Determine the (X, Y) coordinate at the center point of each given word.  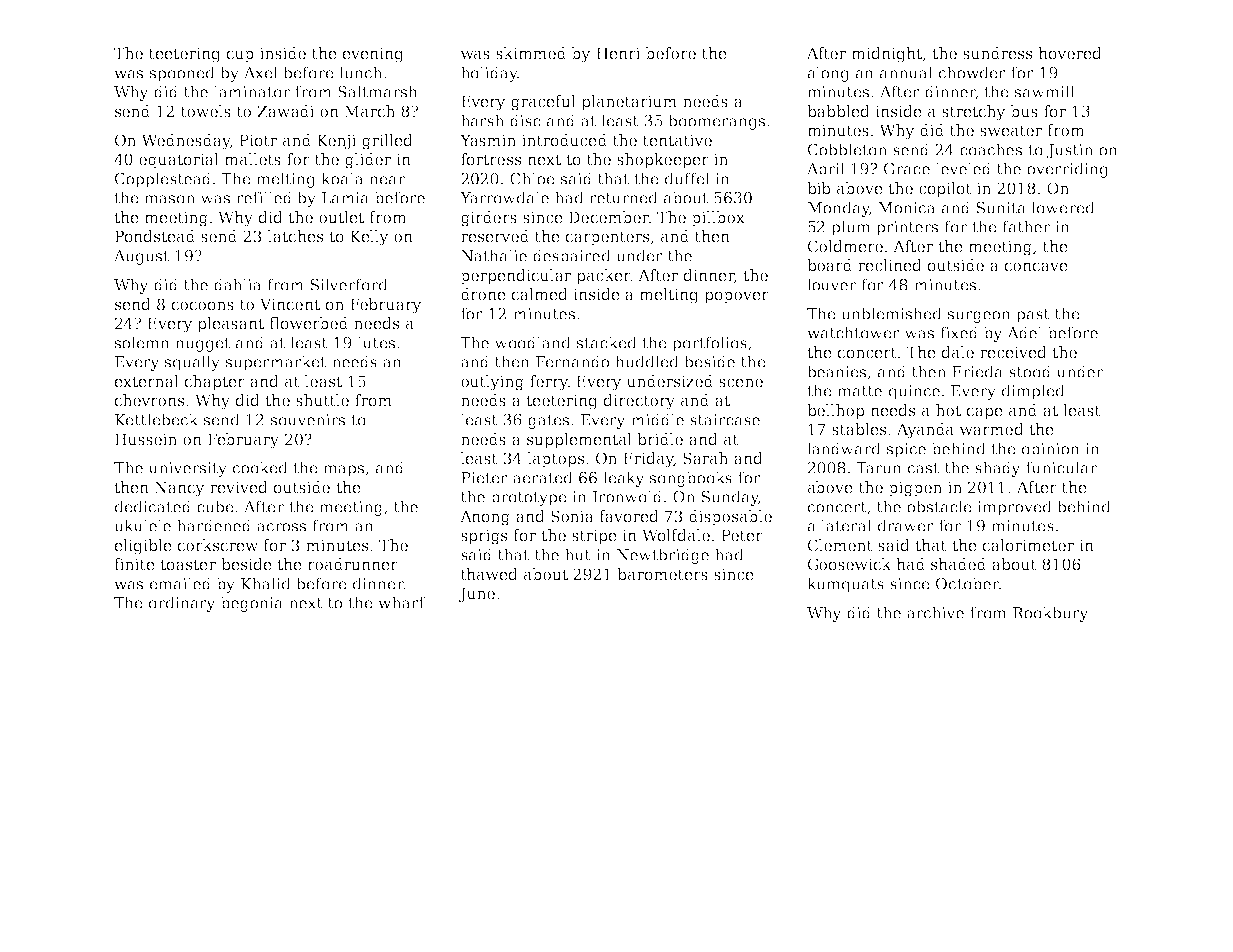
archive (935, 612)
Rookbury (1051, 614)
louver (831, 284)
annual (906, 72)
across (281, 527)
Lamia (345, 198)
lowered (1063, 207)
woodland (532, 342)
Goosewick (849, 564)
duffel (687, 178)
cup (240, 56)
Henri (618, 53)
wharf (401, 602)
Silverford (349, 284)
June (477, 594)
